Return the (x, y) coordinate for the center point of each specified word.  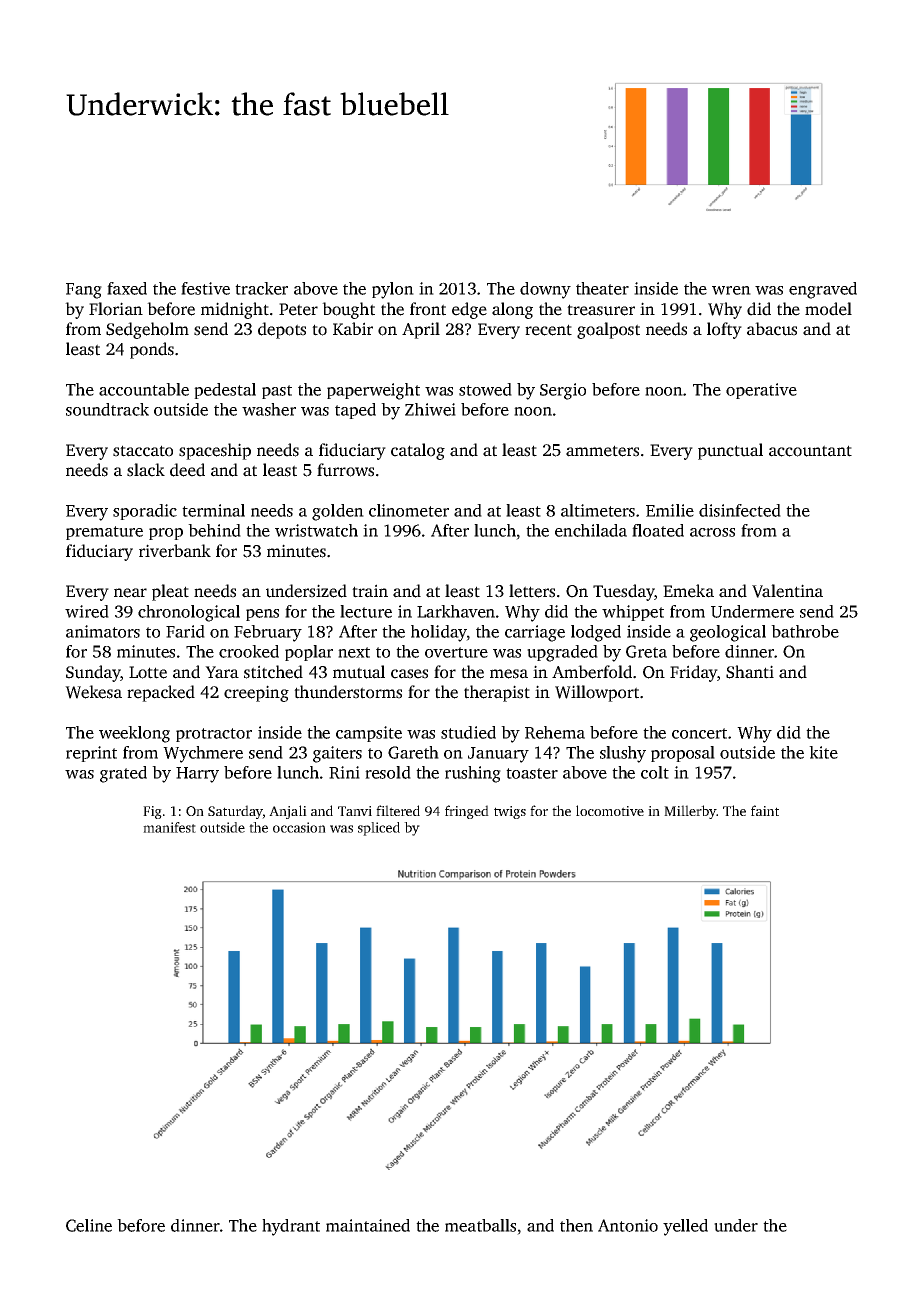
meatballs (480, 1225)
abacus (772, 329)
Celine (89, 1225)
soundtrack (107, 409)
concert (699, 733)
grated (123, 774)
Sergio (563, 391)
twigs (510, 812)
